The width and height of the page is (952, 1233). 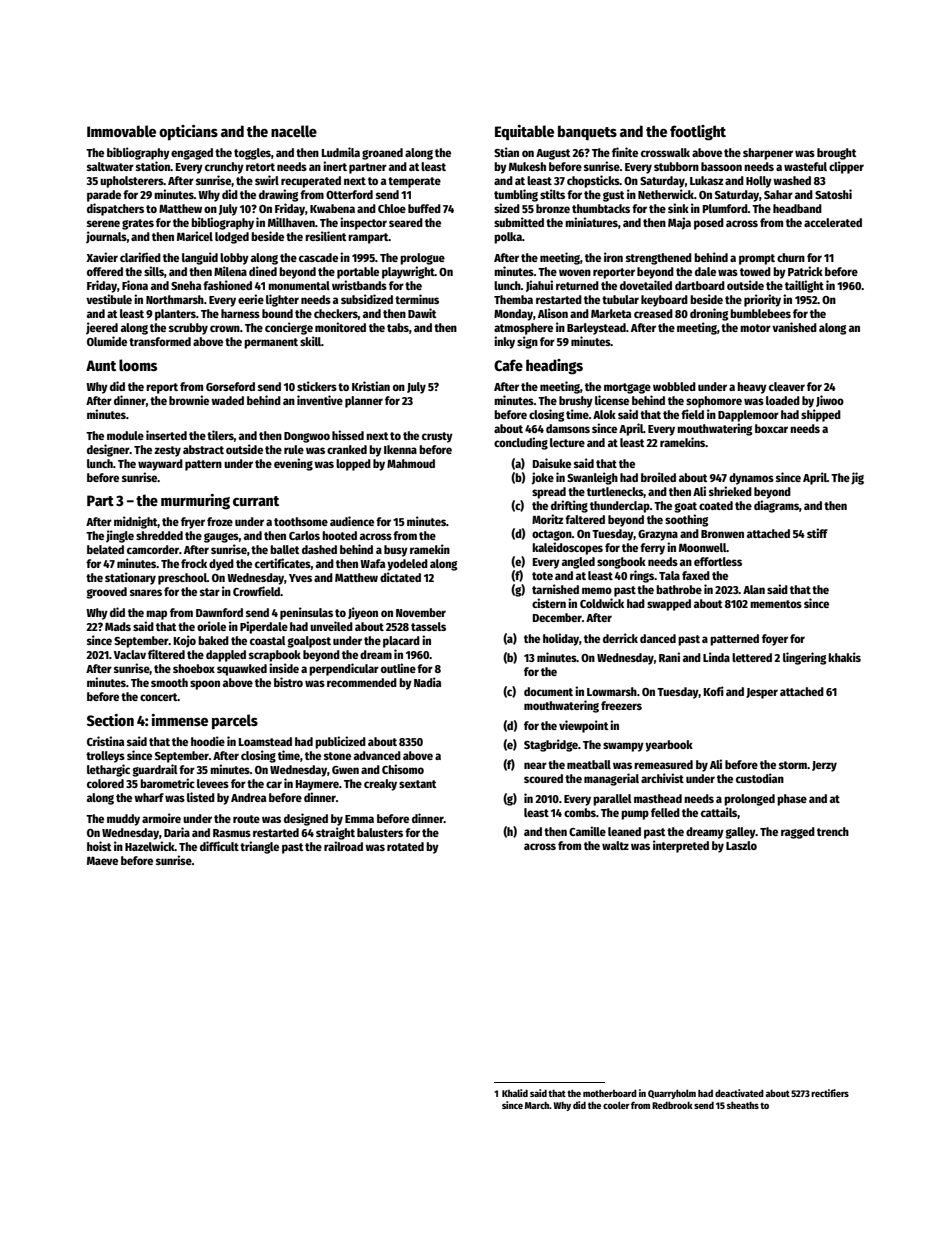 I want to click on opticians, so click(x=188, y=133).
